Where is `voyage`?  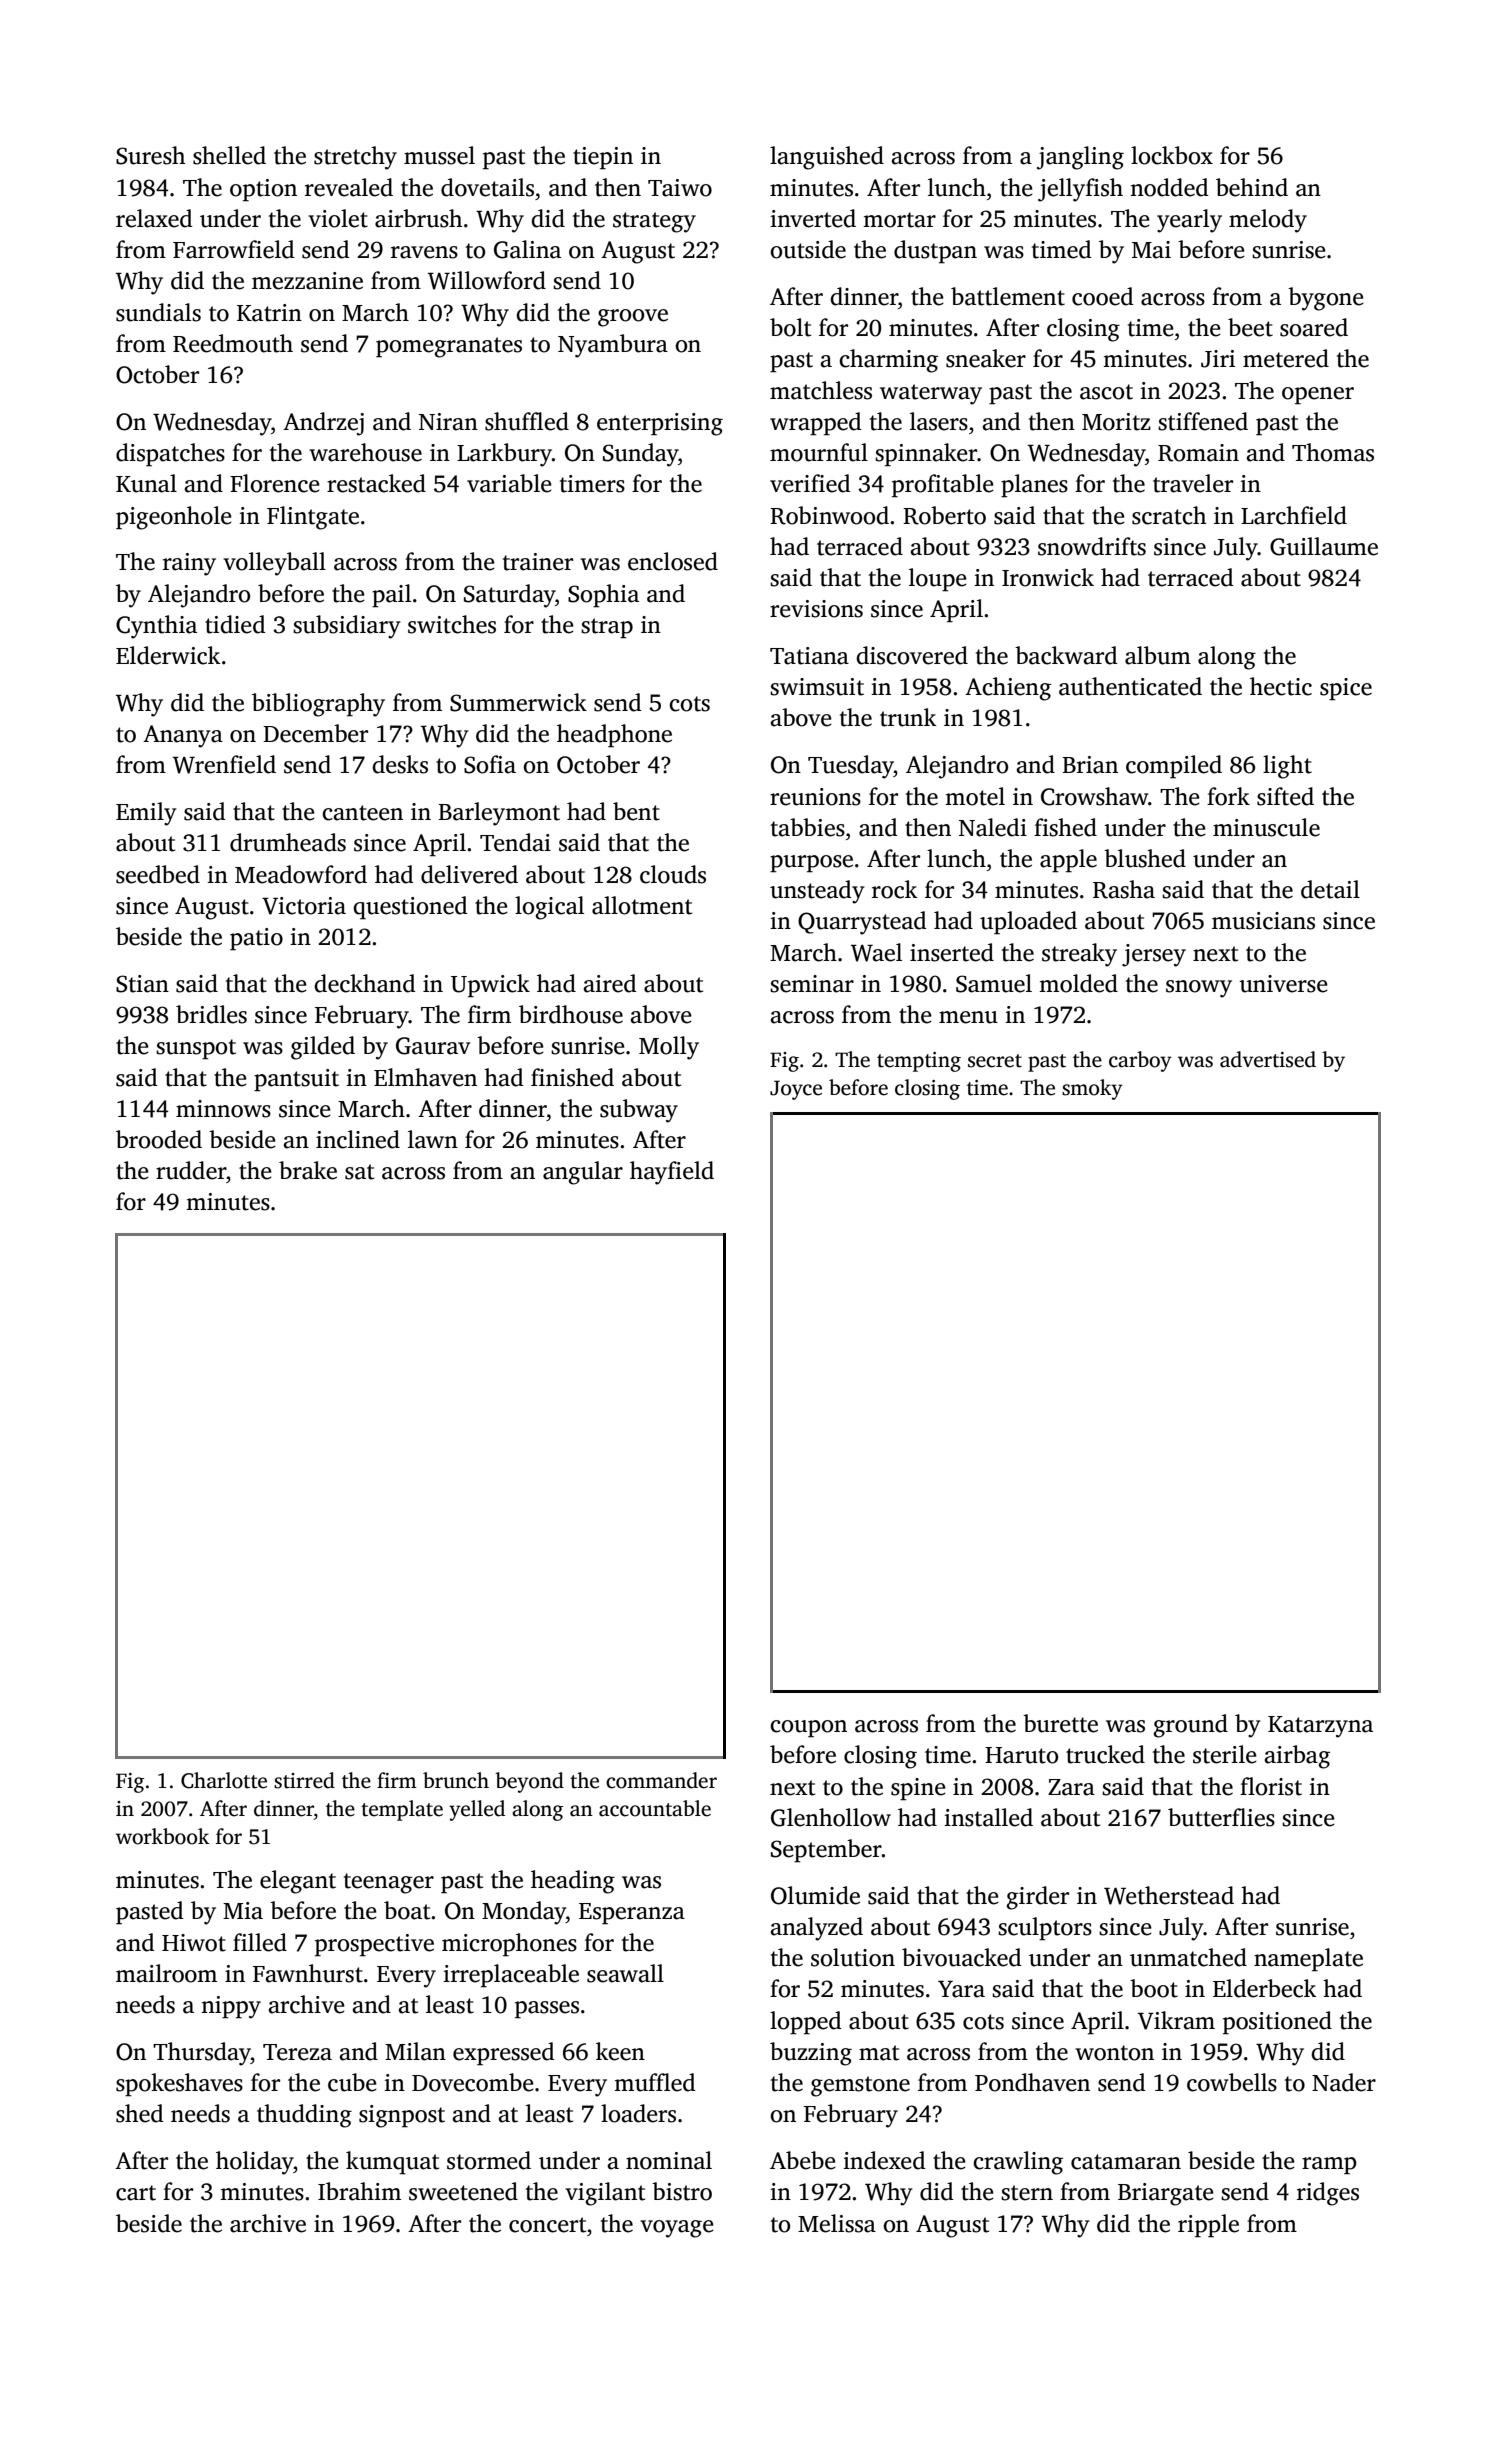 voyage is located at coordinates (677, 2229).
